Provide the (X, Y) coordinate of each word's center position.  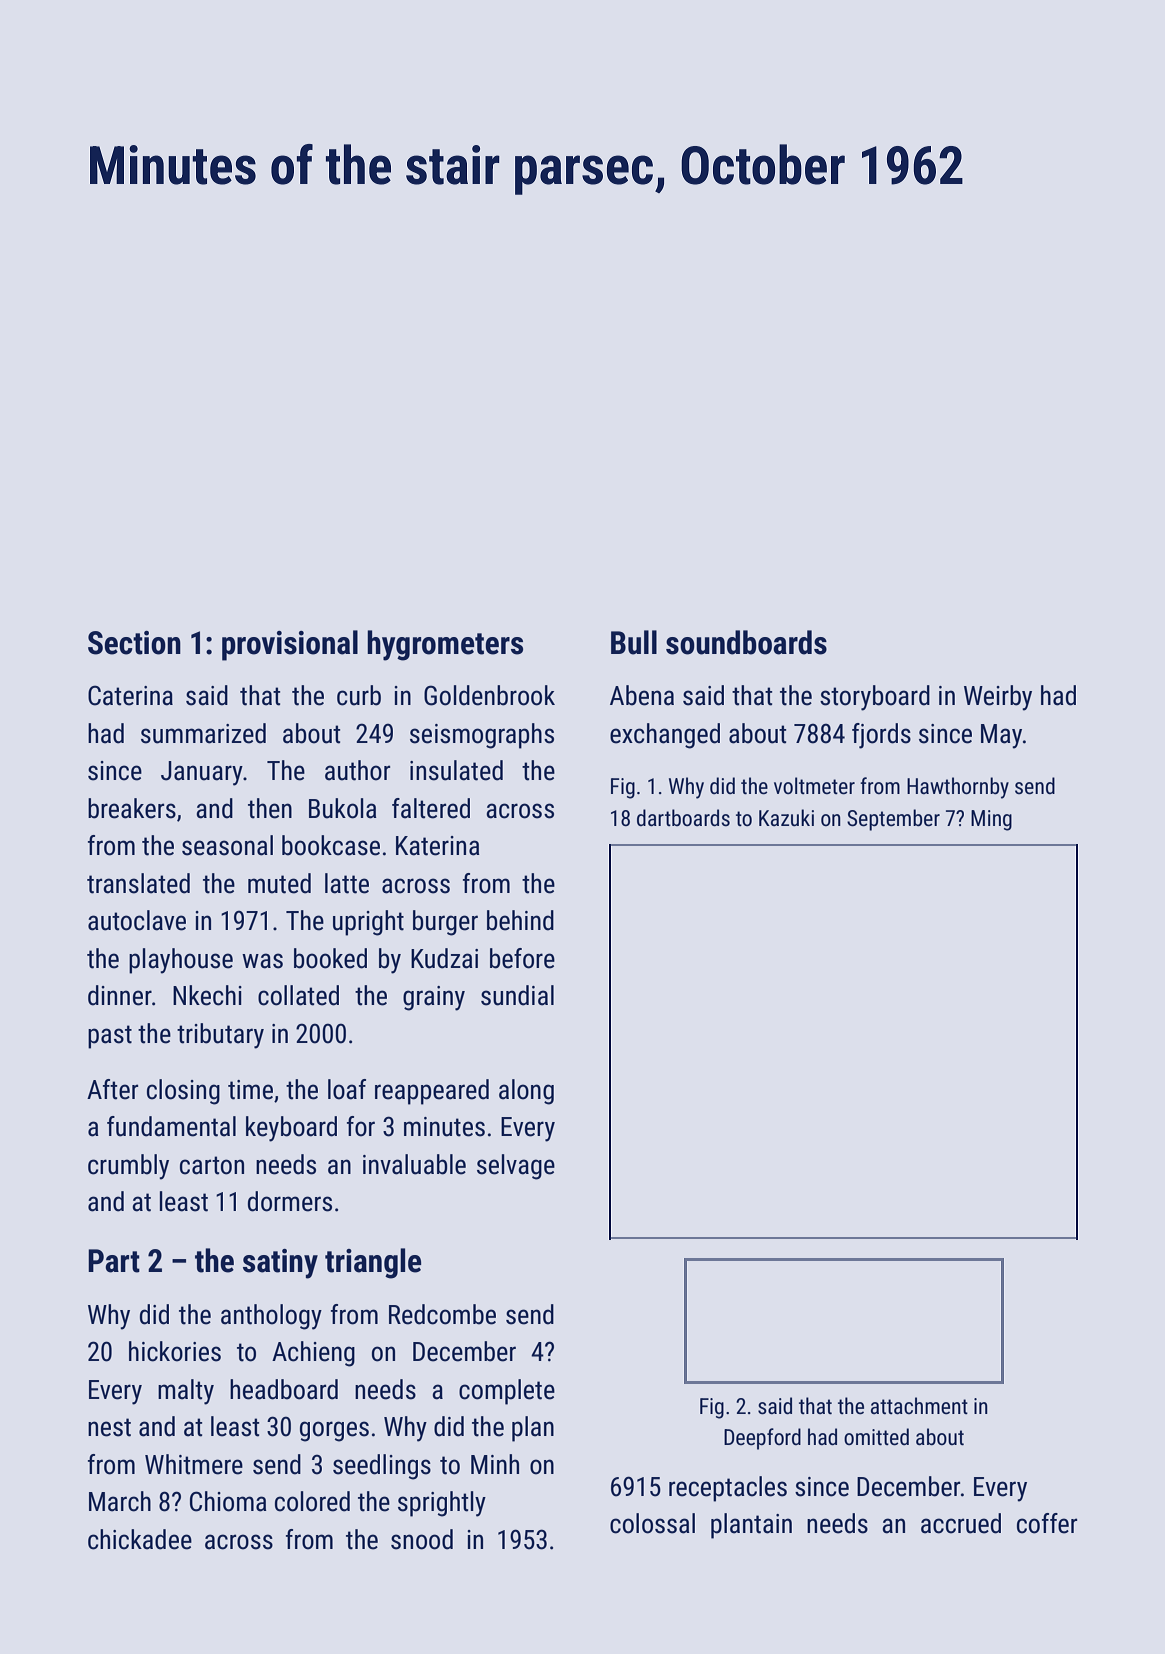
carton (212, 1165)
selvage (516, 1167)
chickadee (140, 1539)
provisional (290, 645)
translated (138, 883)
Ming (991, 820)
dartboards (683, 818)
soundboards (746, 642)
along (526, 1092)
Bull (634, 642)
